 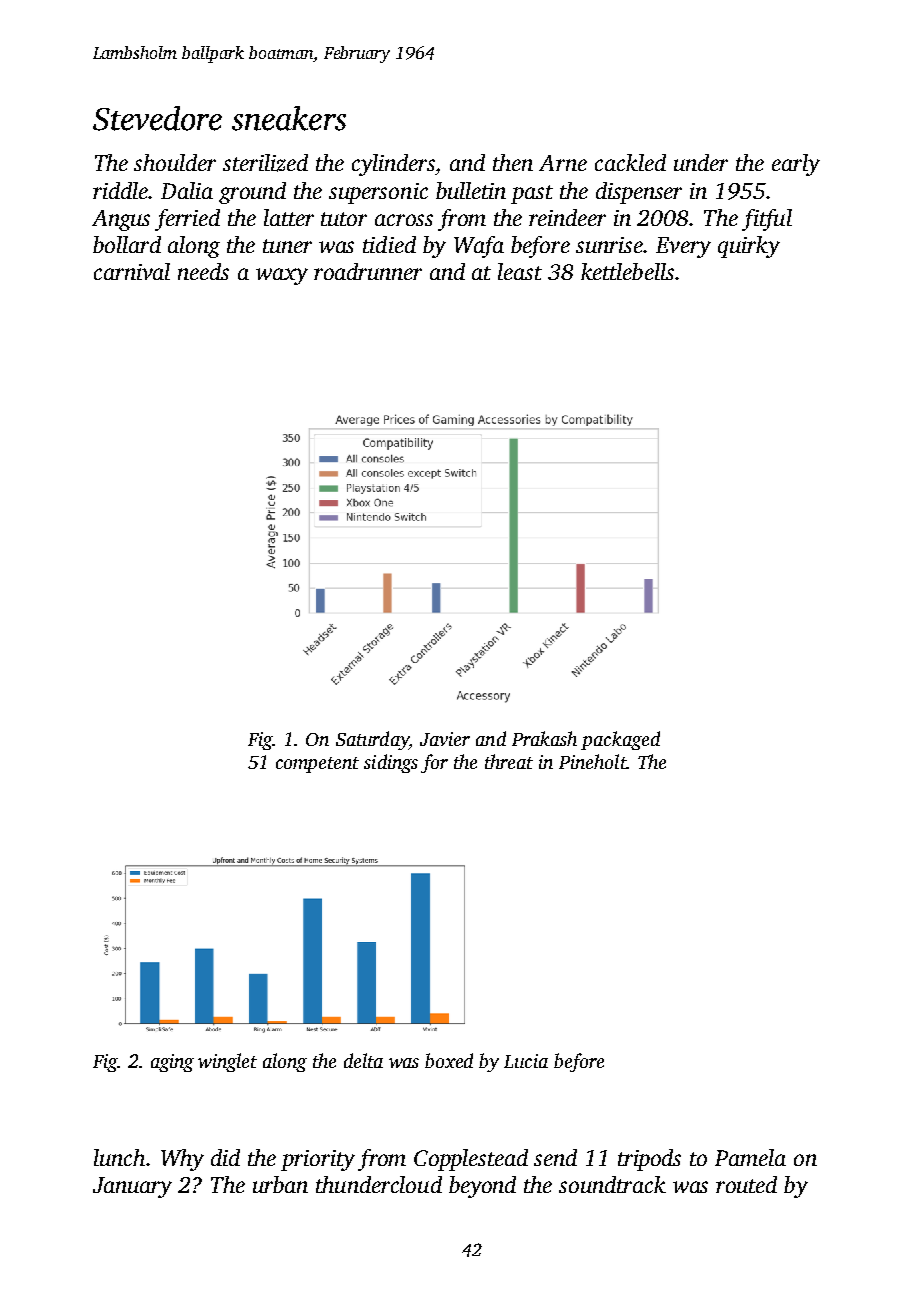 I want to click on packaged, so click(x=620, y=740).
